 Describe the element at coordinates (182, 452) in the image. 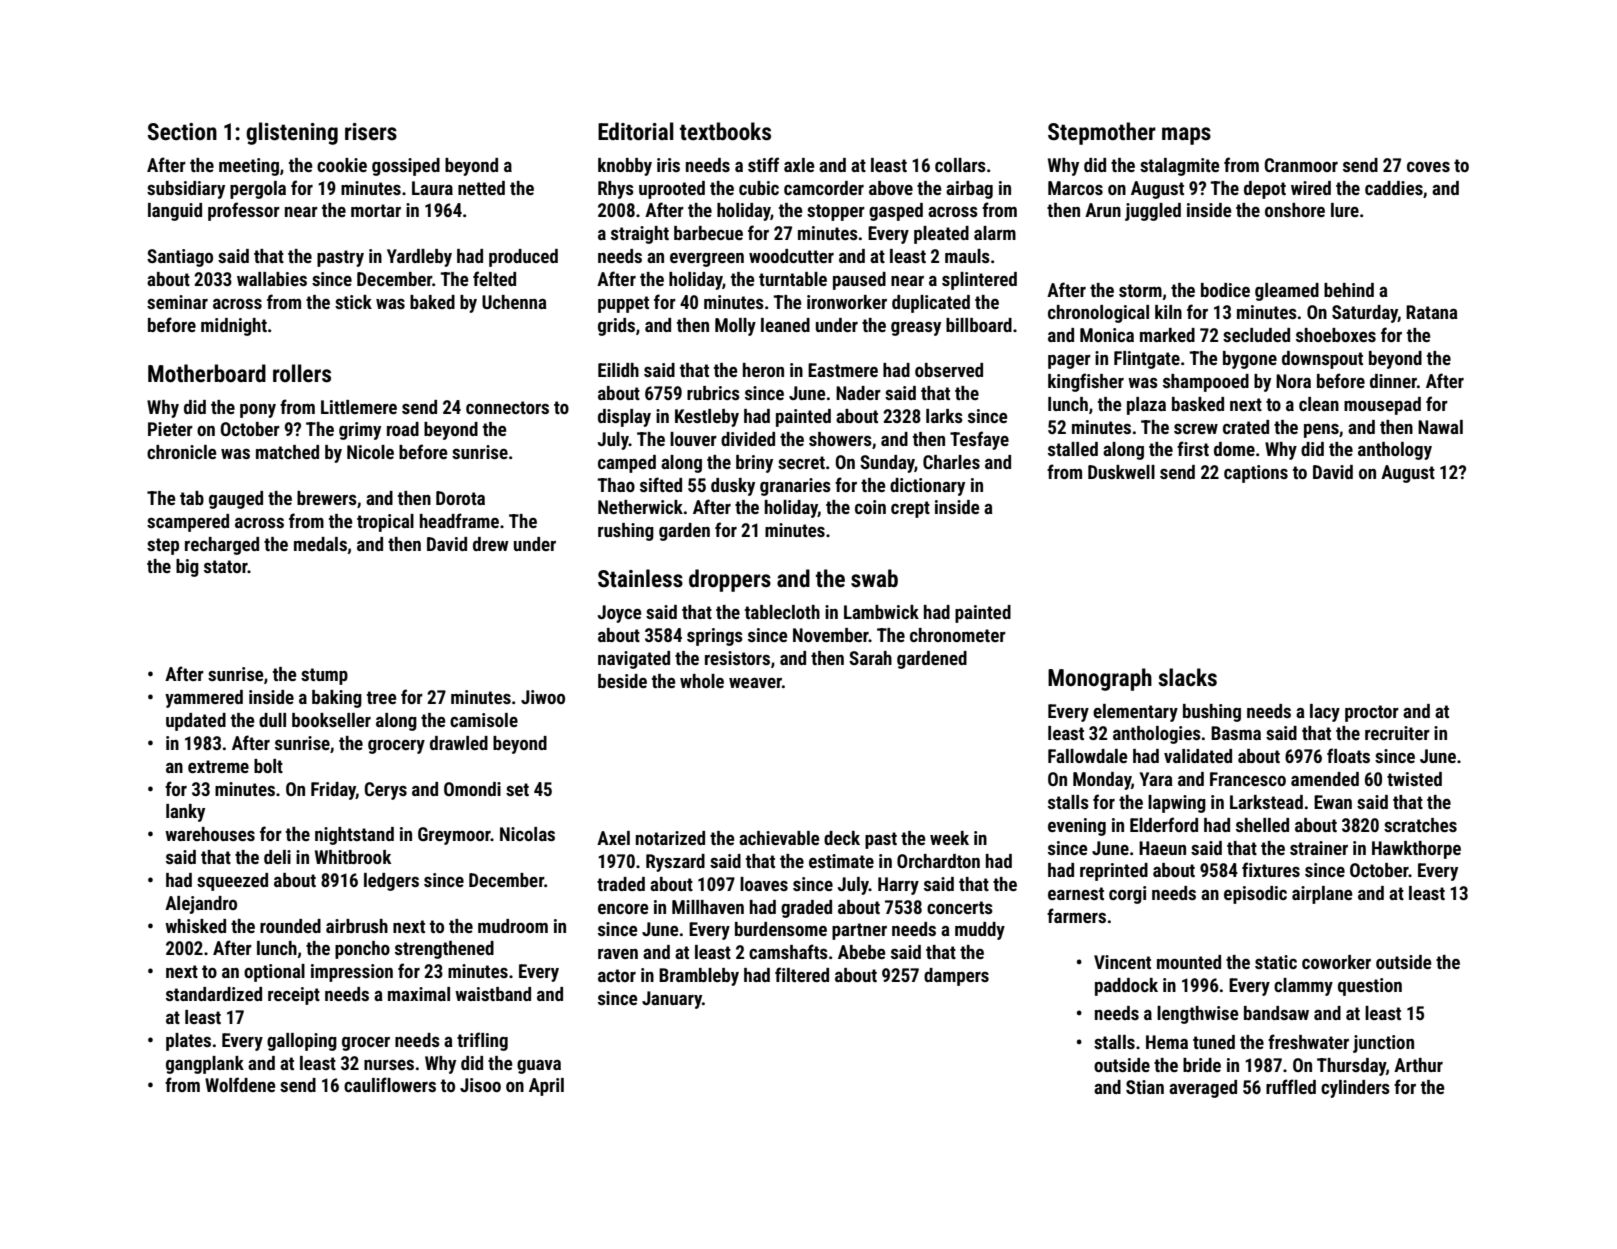

I see `chronicle` at that location.
